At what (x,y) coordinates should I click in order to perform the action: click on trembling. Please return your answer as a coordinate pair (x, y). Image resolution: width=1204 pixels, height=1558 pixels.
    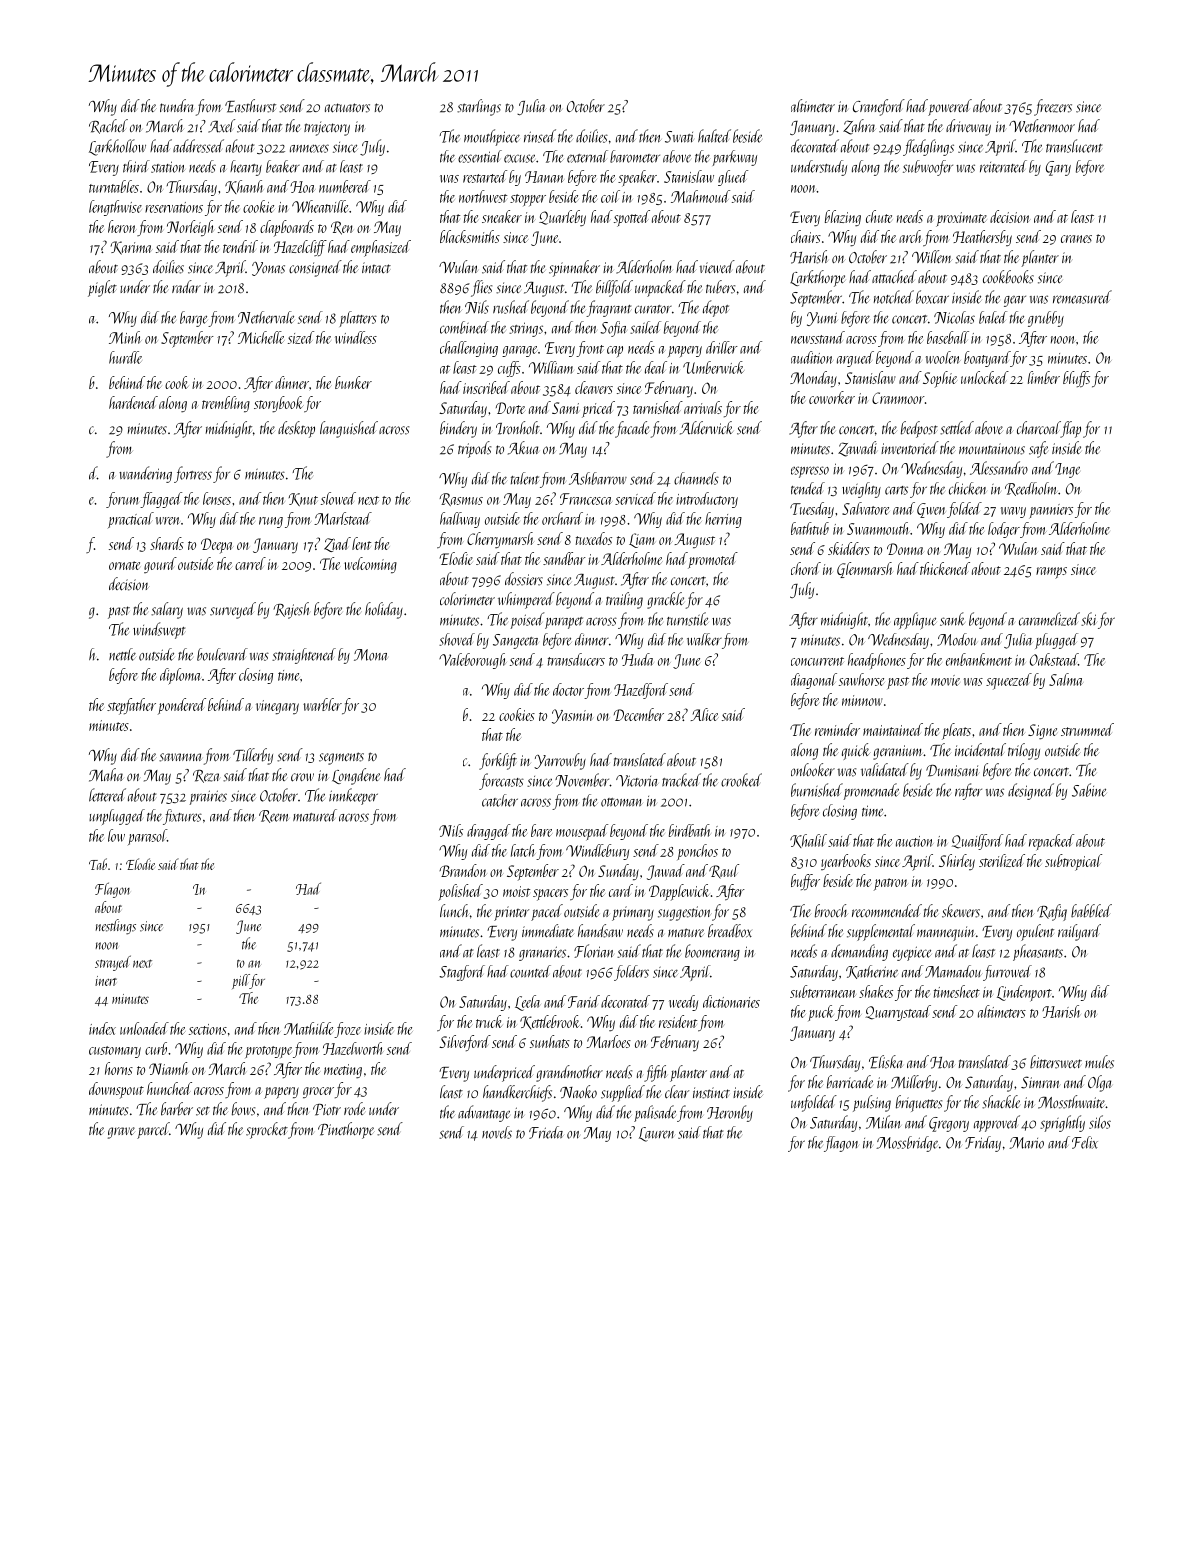
    Looking at the image, I should click on (226, 404).
